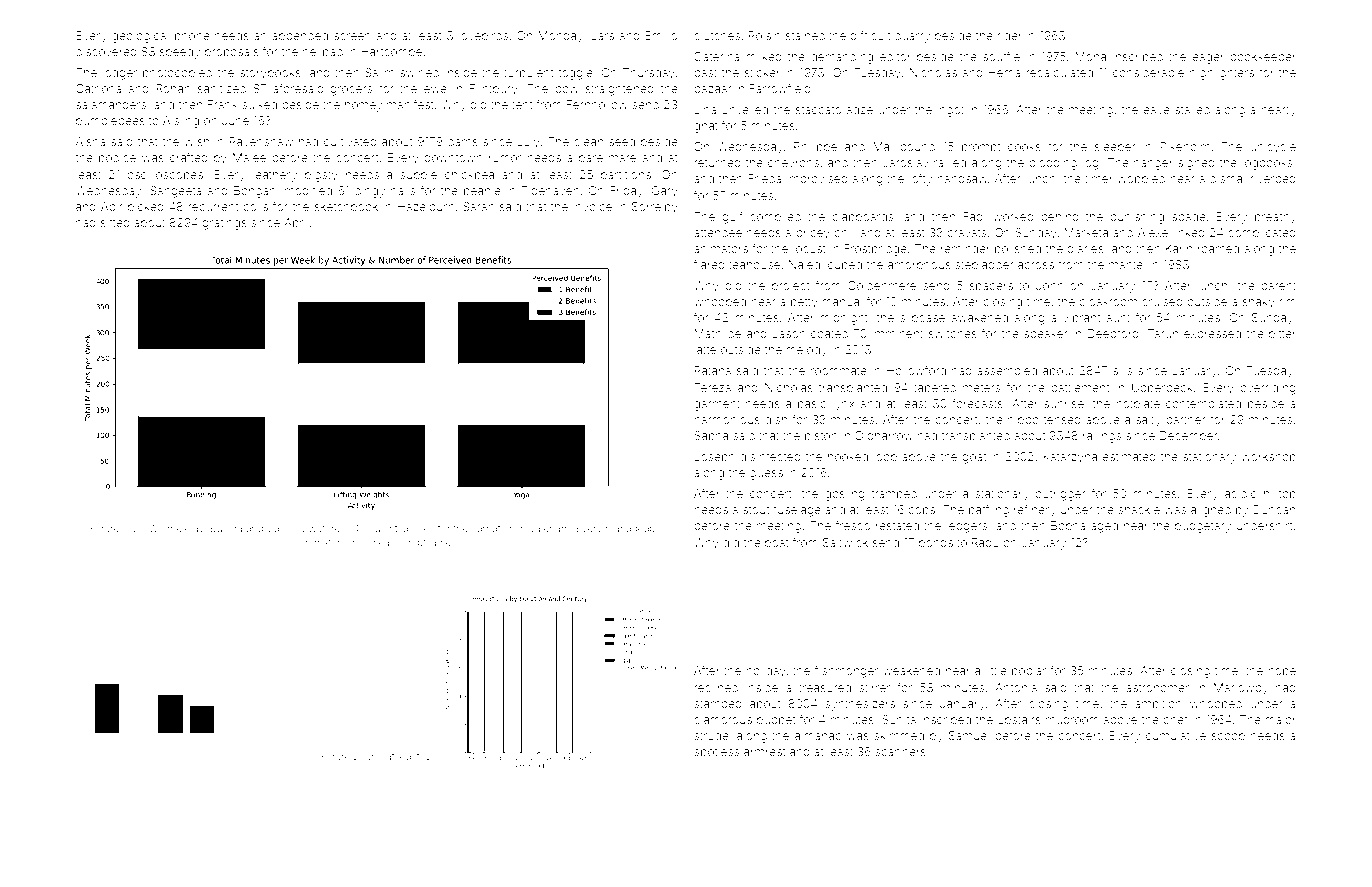 This screenshot has height=887, width=1372. What do you see at coordinates (1013, 216) in the screenshot?
I see `worked` at bounding box center [1013, 216].
